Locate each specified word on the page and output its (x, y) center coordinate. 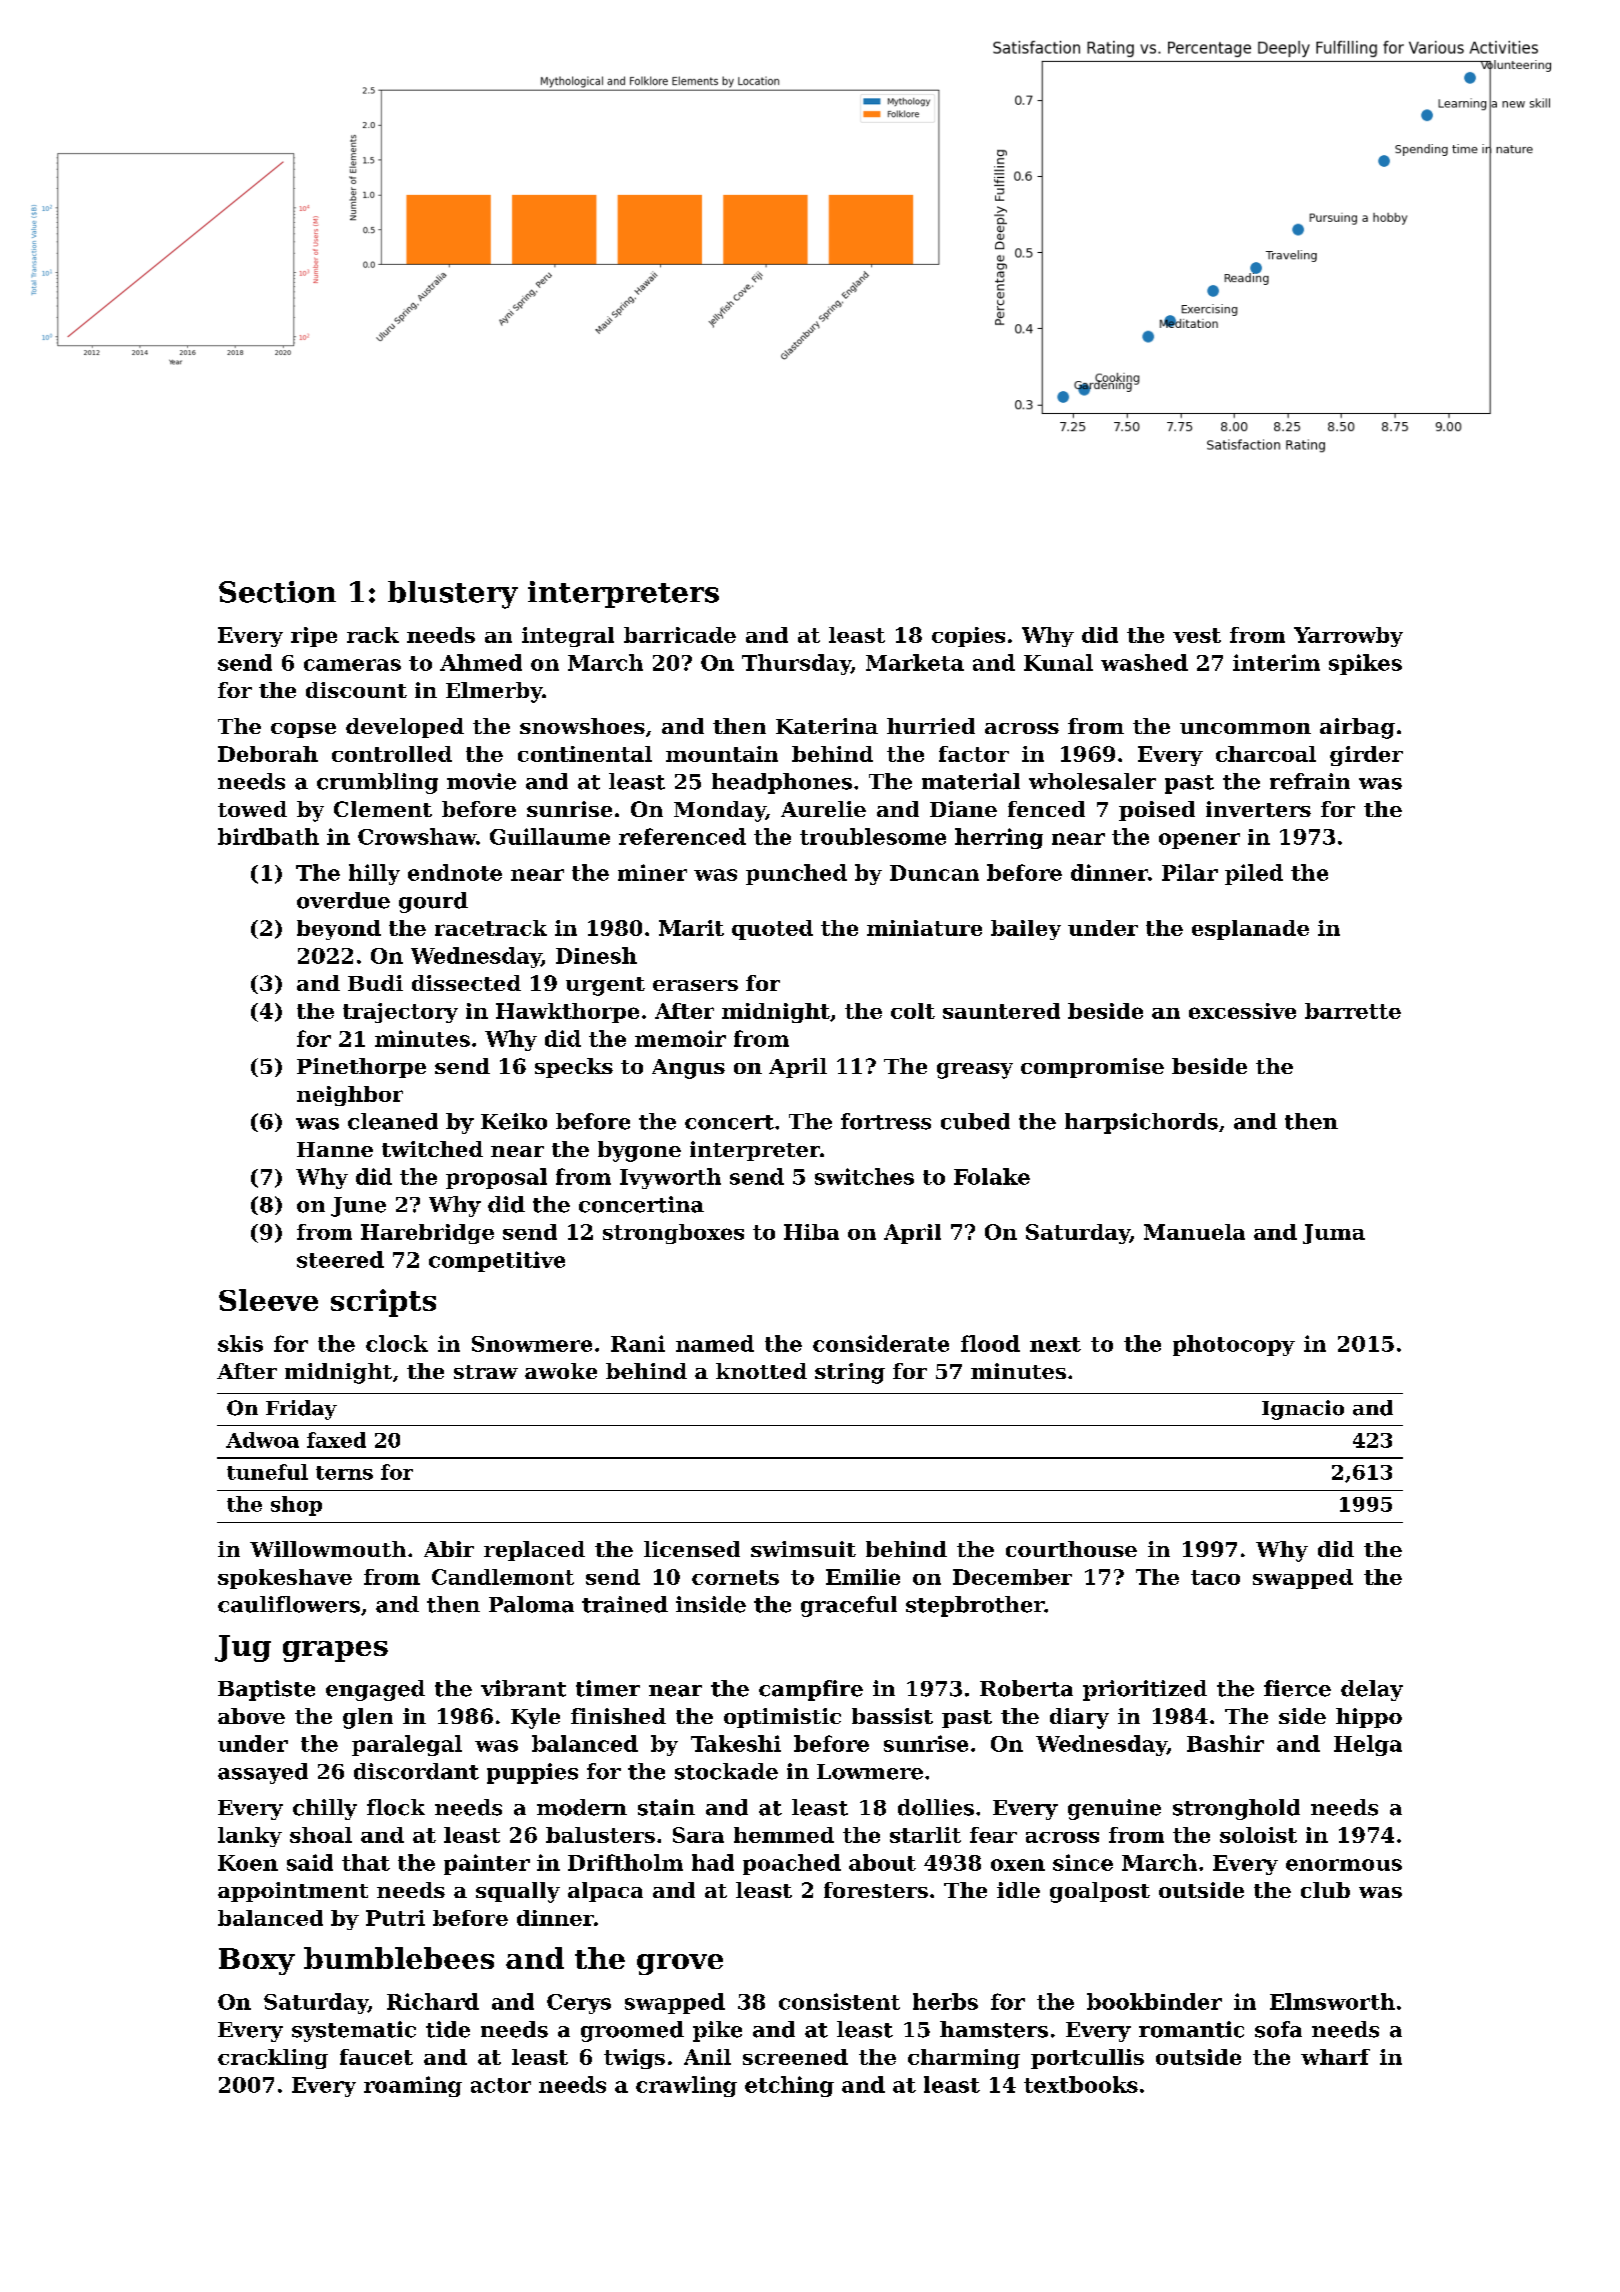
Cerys (579, 2004)
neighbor (350, 1096)
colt (913, 1011)
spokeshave (285, 1579)
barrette (1353, 1011)
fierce (1297, 1688)
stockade (726, 1771)
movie (481, 781)
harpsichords (1141, 1123)
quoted (772, 930)
